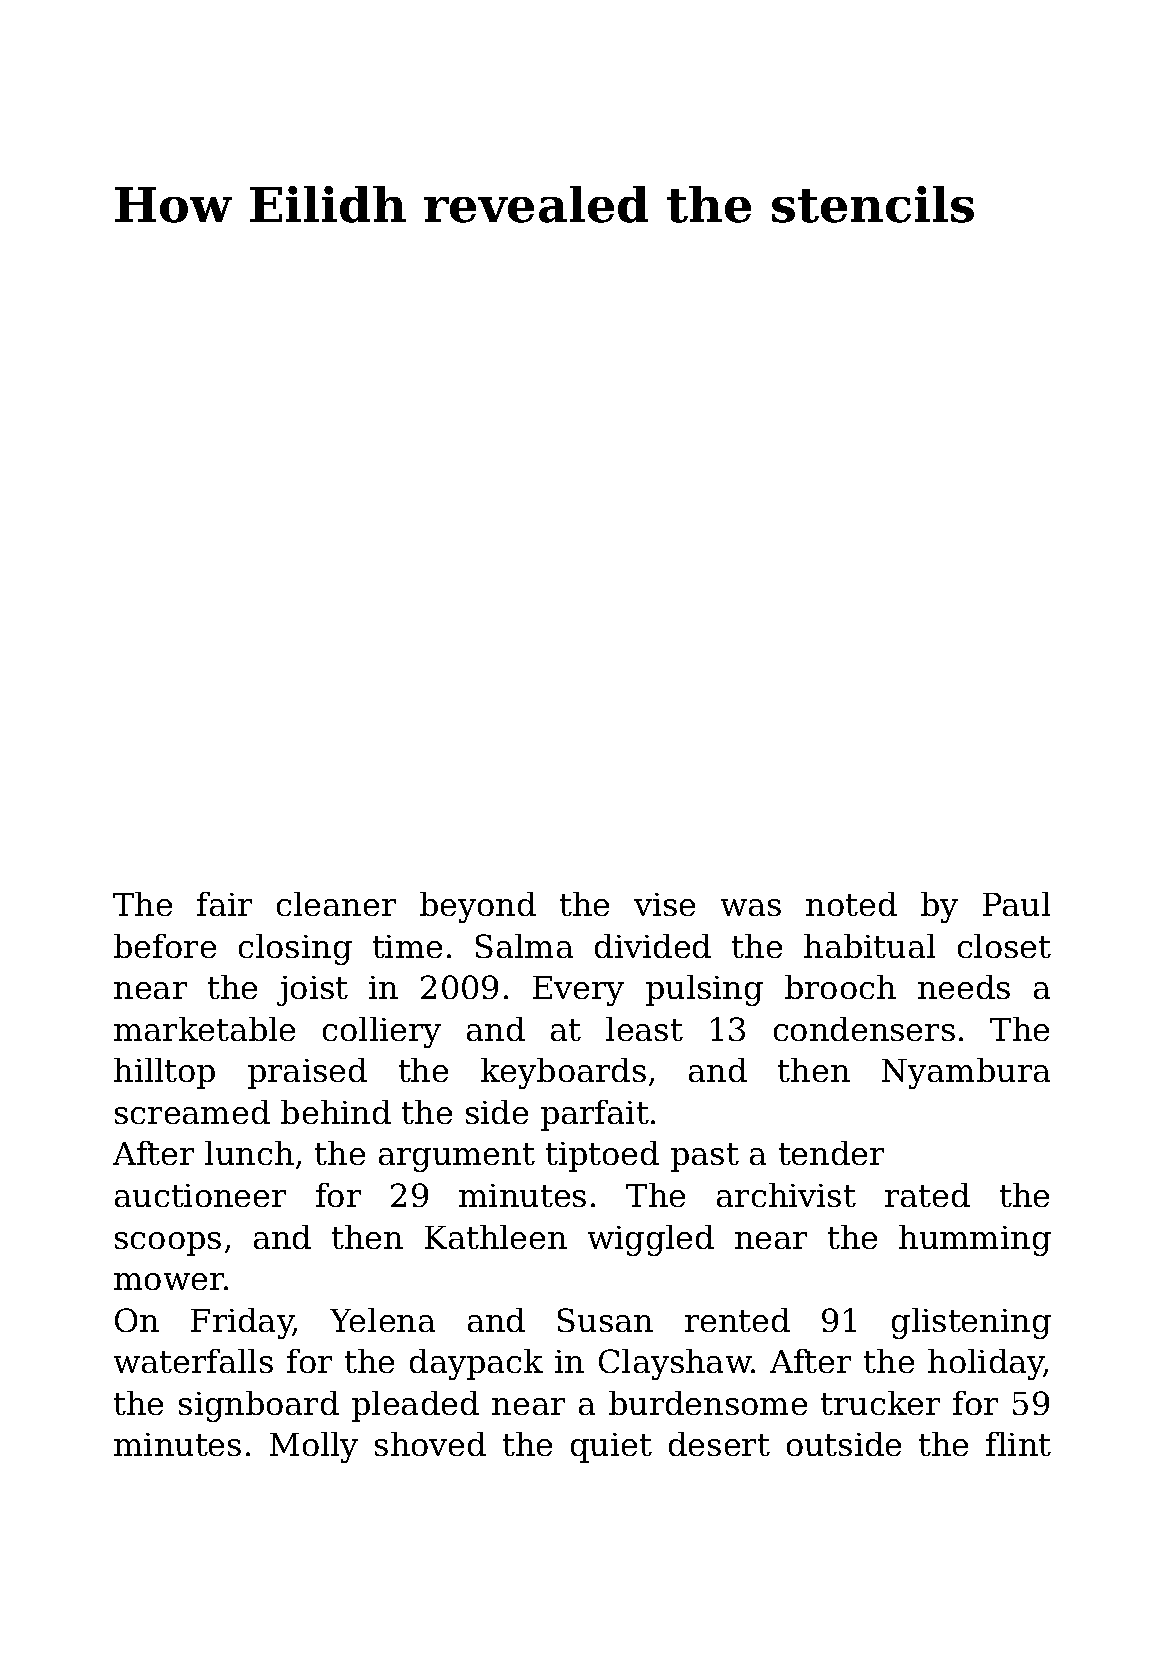  What do you see at coordinates (664, 904) in the page?
I see `vise` at bounding box center [664, 904].
